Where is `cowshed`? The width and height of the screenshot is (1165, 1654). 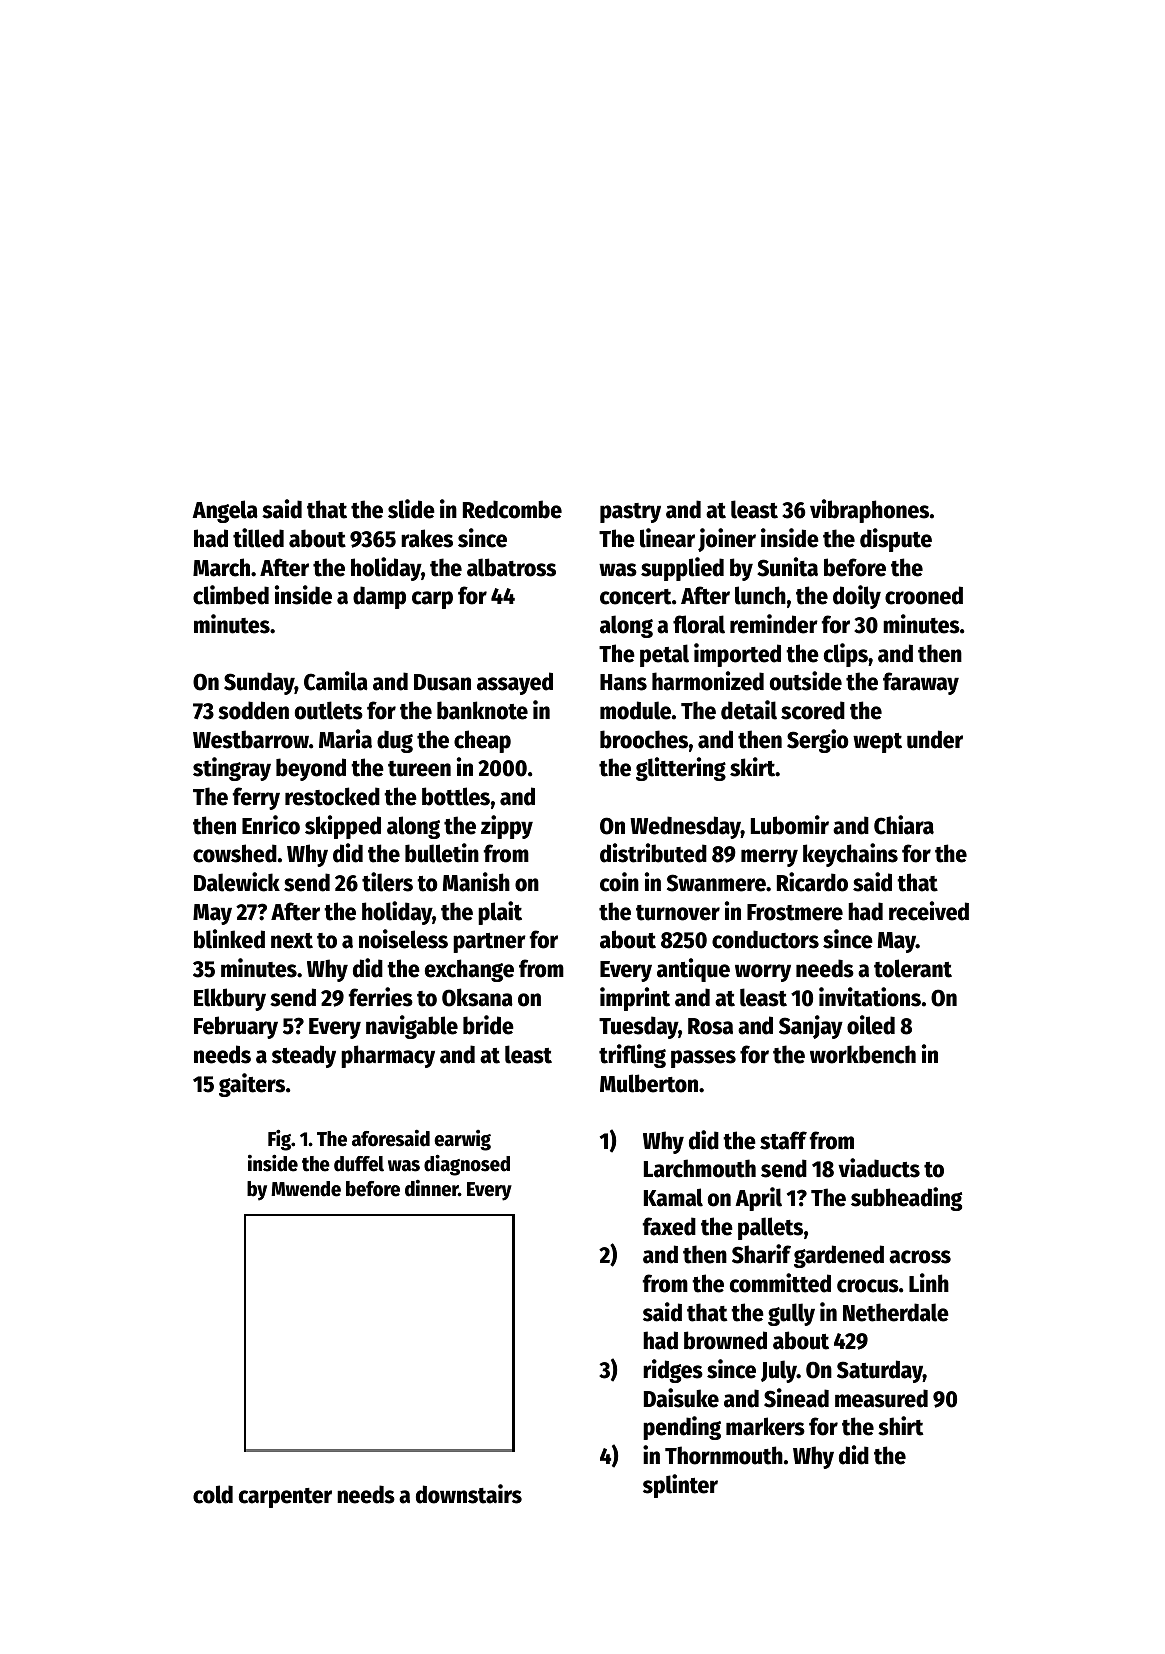 cowshed is located at coordinates (235, 853).
